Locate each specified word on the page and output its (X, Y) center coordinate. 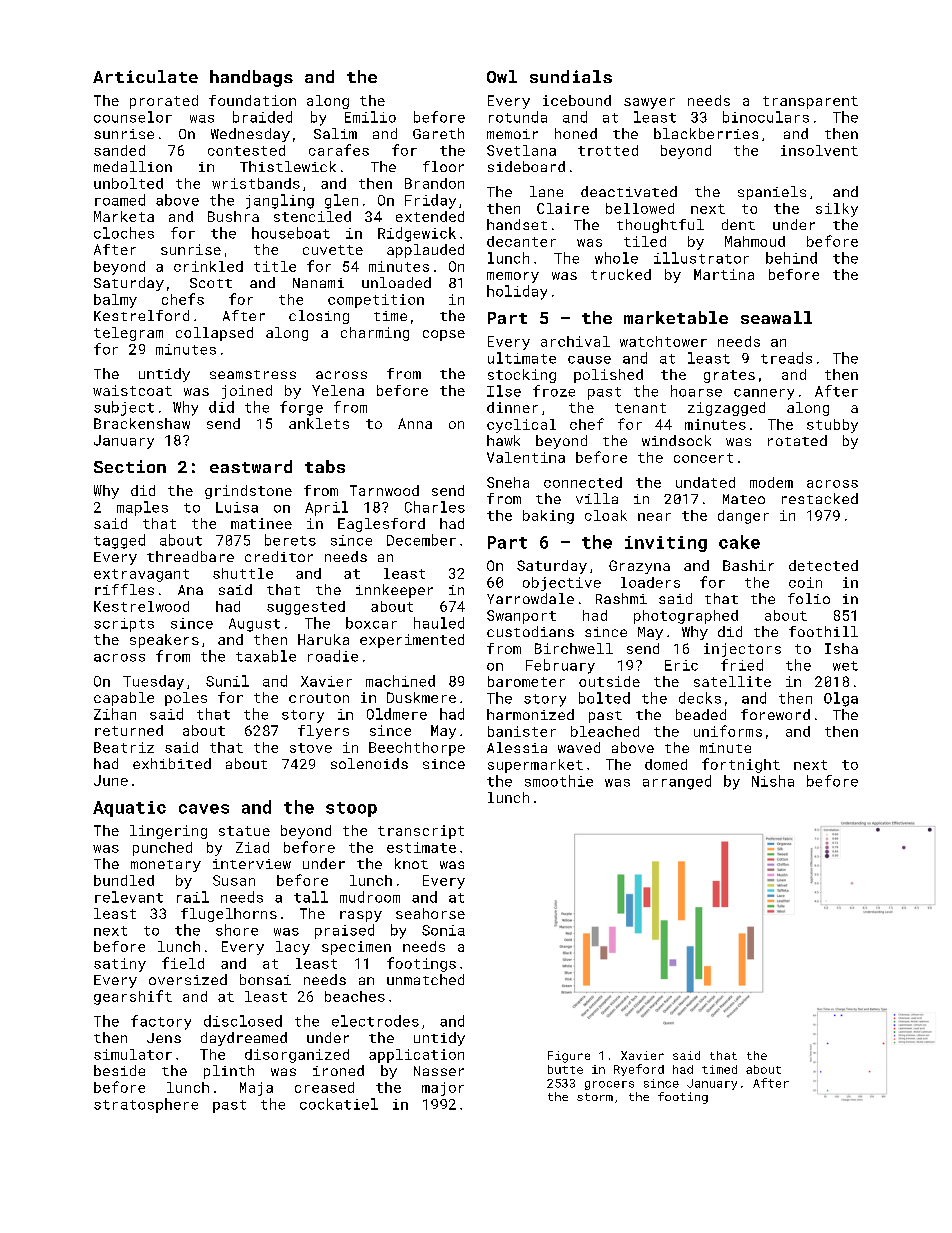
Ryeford (639, 1070)
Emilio (370, 117)
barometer (526, 681)
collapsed (214, 334)
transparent (810, 102)
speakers (164, 641)
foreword (775, 714)
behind (791, 258)
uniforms (728, 731)
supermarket (535, 766)
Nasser (439, 1071)
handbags (251, 78)
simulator (133, 1054)
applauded (425, 251)
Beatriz (124, 747)
